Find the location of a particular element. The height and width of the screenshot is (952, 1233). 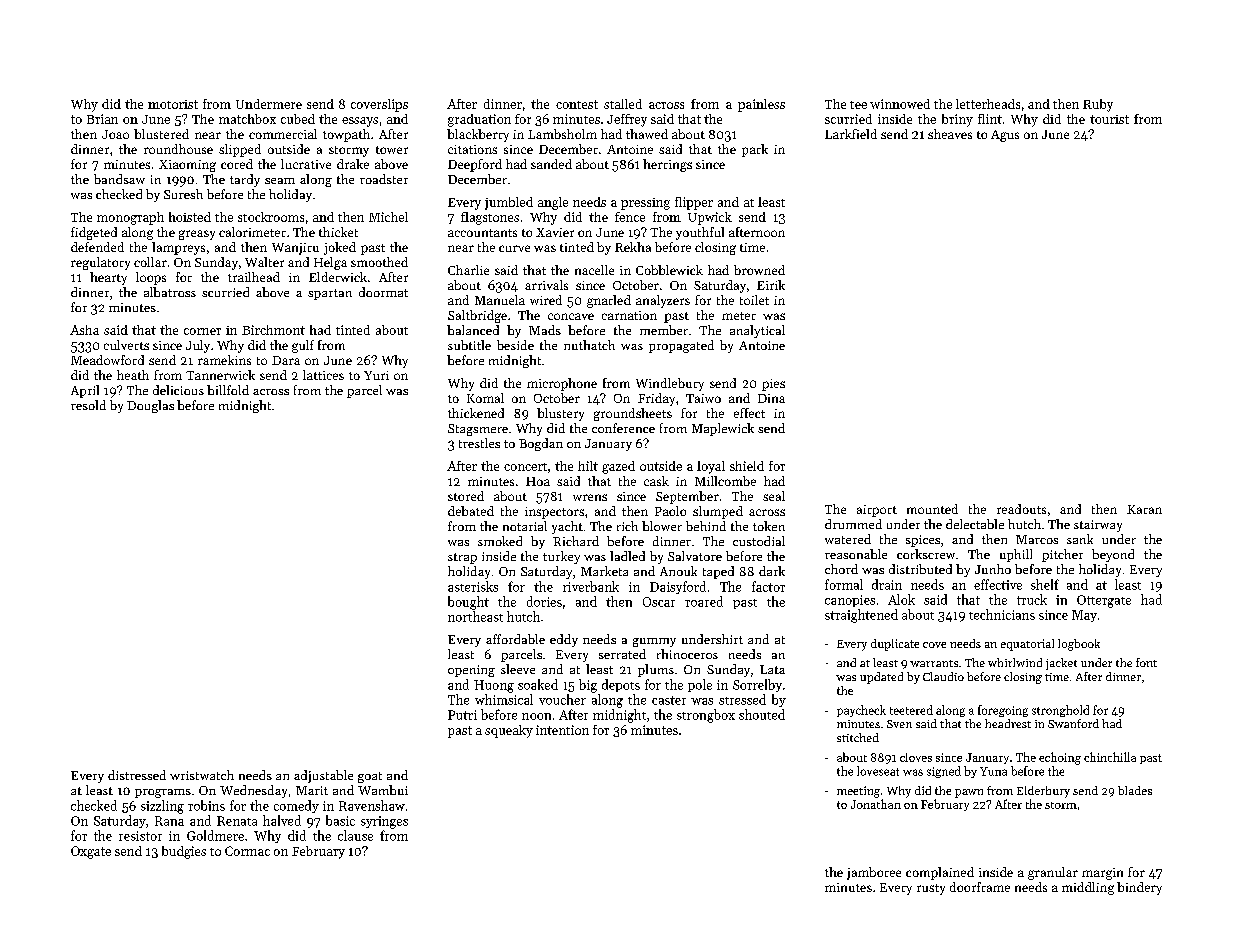

Swanford is located at coordinates (1073, 723).
